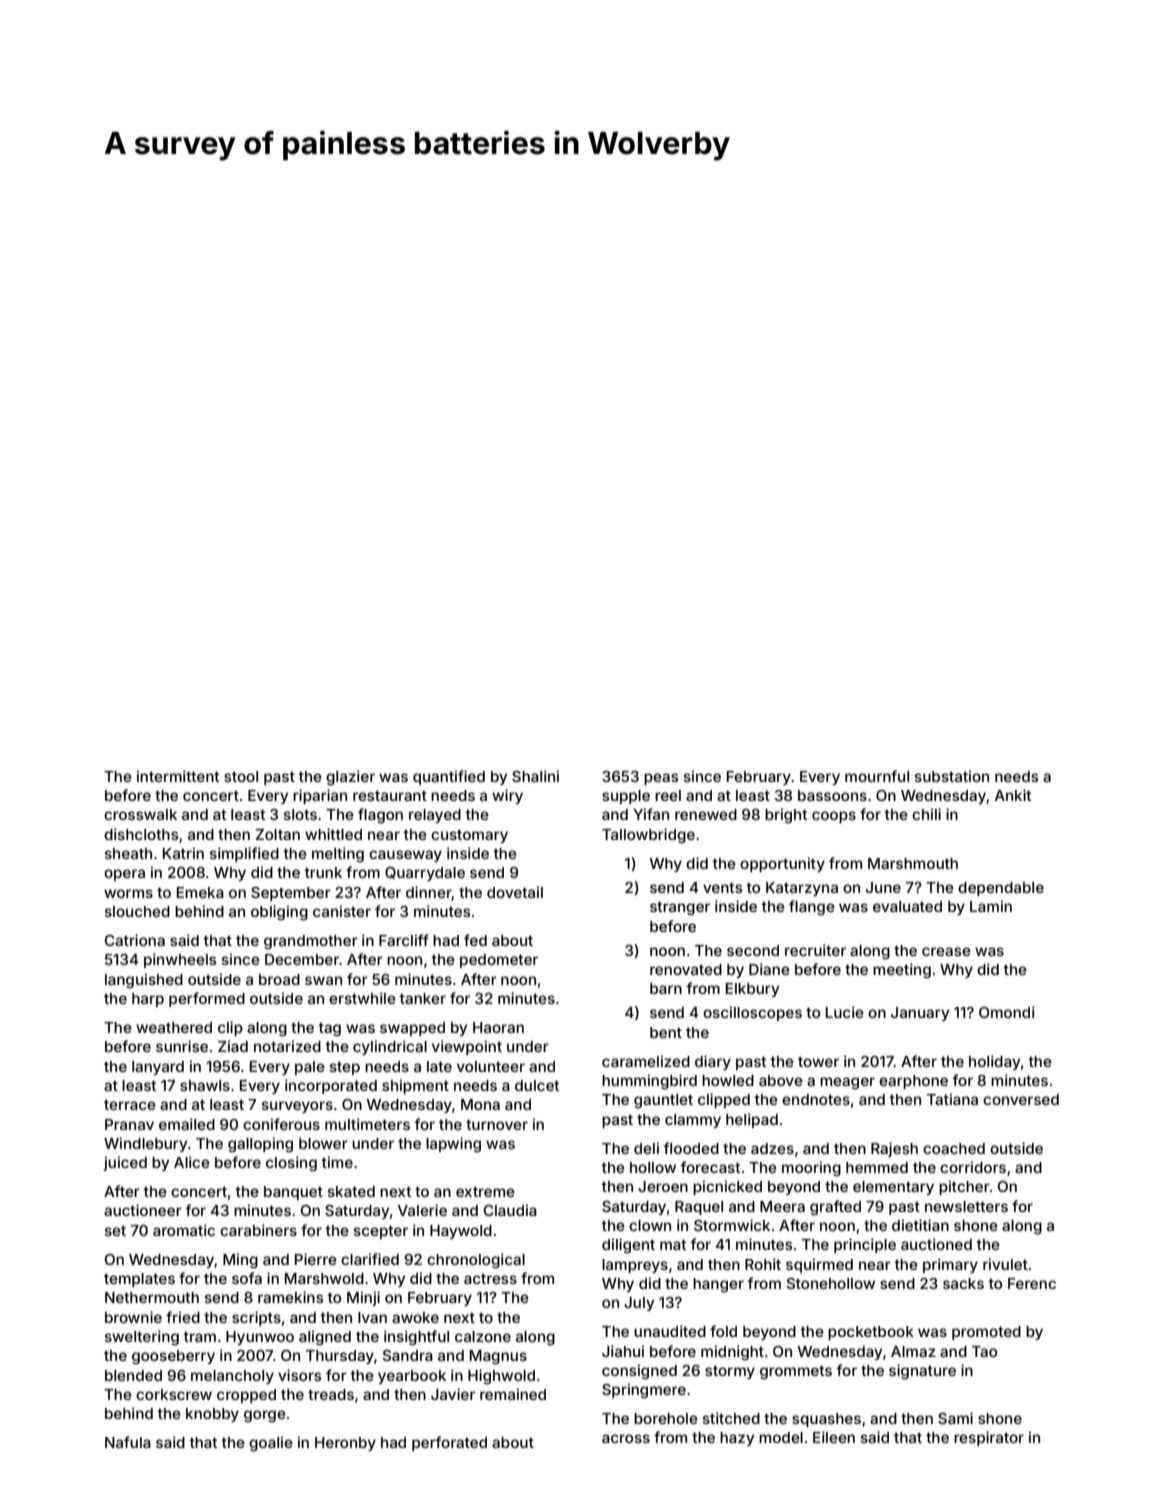  Describe the element at coordinates (893, 1188) in the image. I see `elementary` at that location.
